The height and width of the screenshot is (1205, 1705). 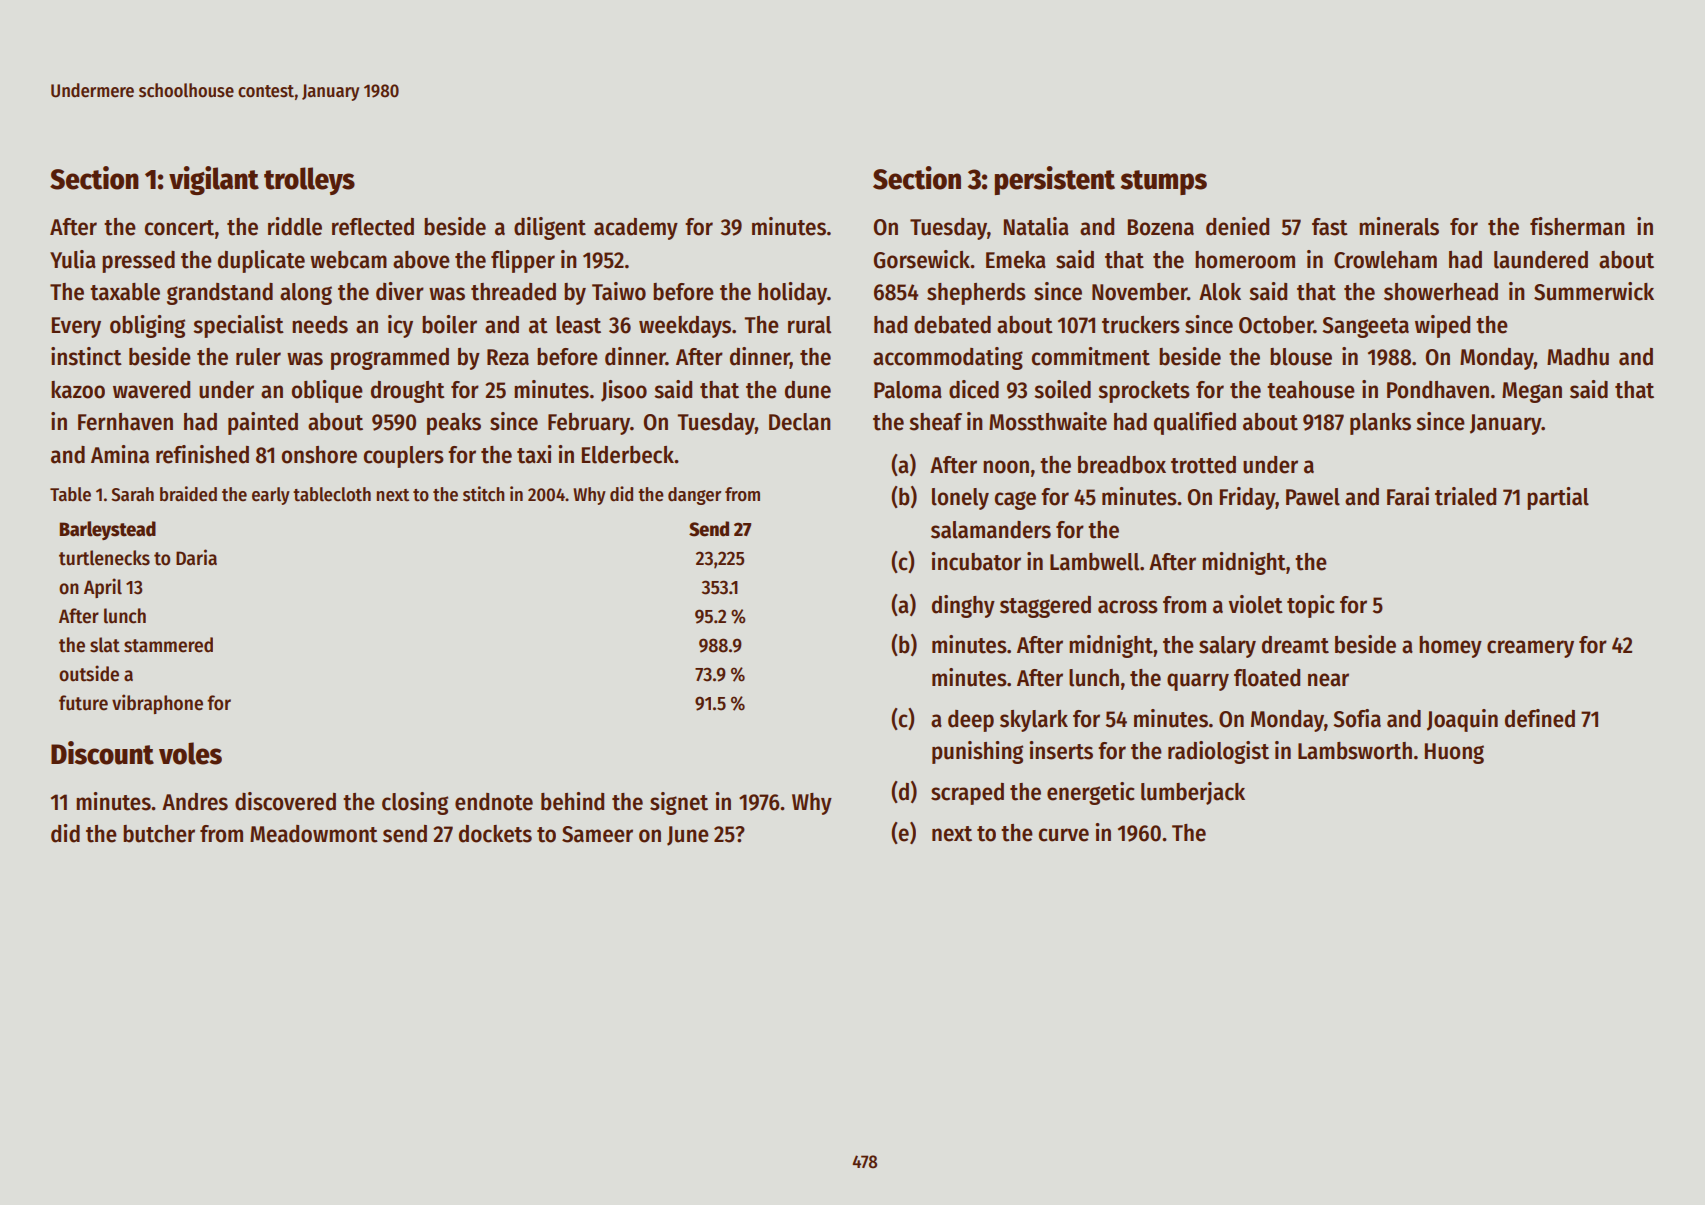 I want to click on closing, so click(x=415, y=803).
